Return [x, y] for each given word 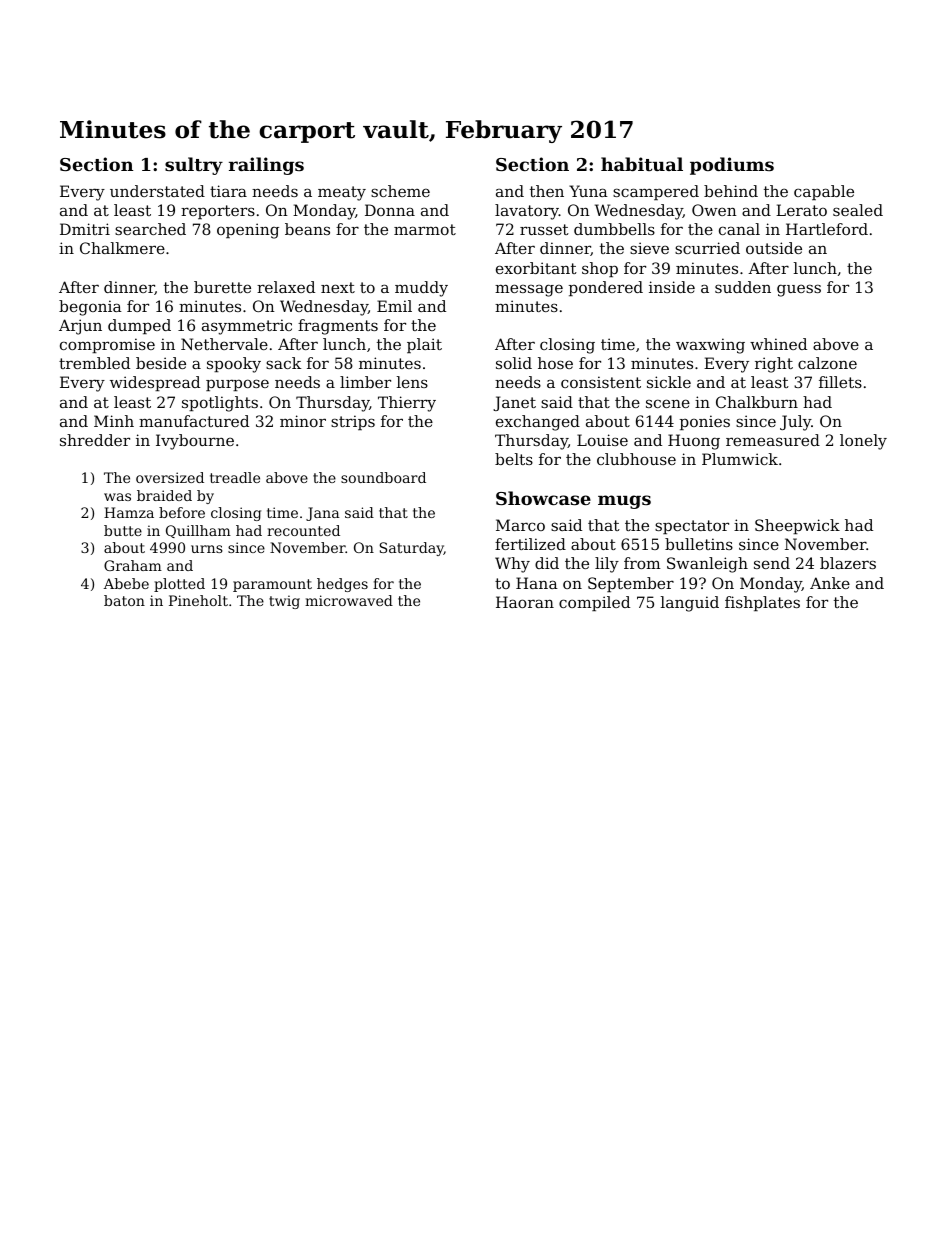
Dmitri [85, 229]
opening [248, 231]
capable [824, 192]
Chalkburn [757, 402]
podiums [732, 166]
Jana [323, 514]
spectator [692, 527]
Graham [133, 565]
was [117, 497]
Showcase [543, 498]
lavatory [527, 212]
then [547, 191]
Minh [114, 421]
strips [353, 422]
